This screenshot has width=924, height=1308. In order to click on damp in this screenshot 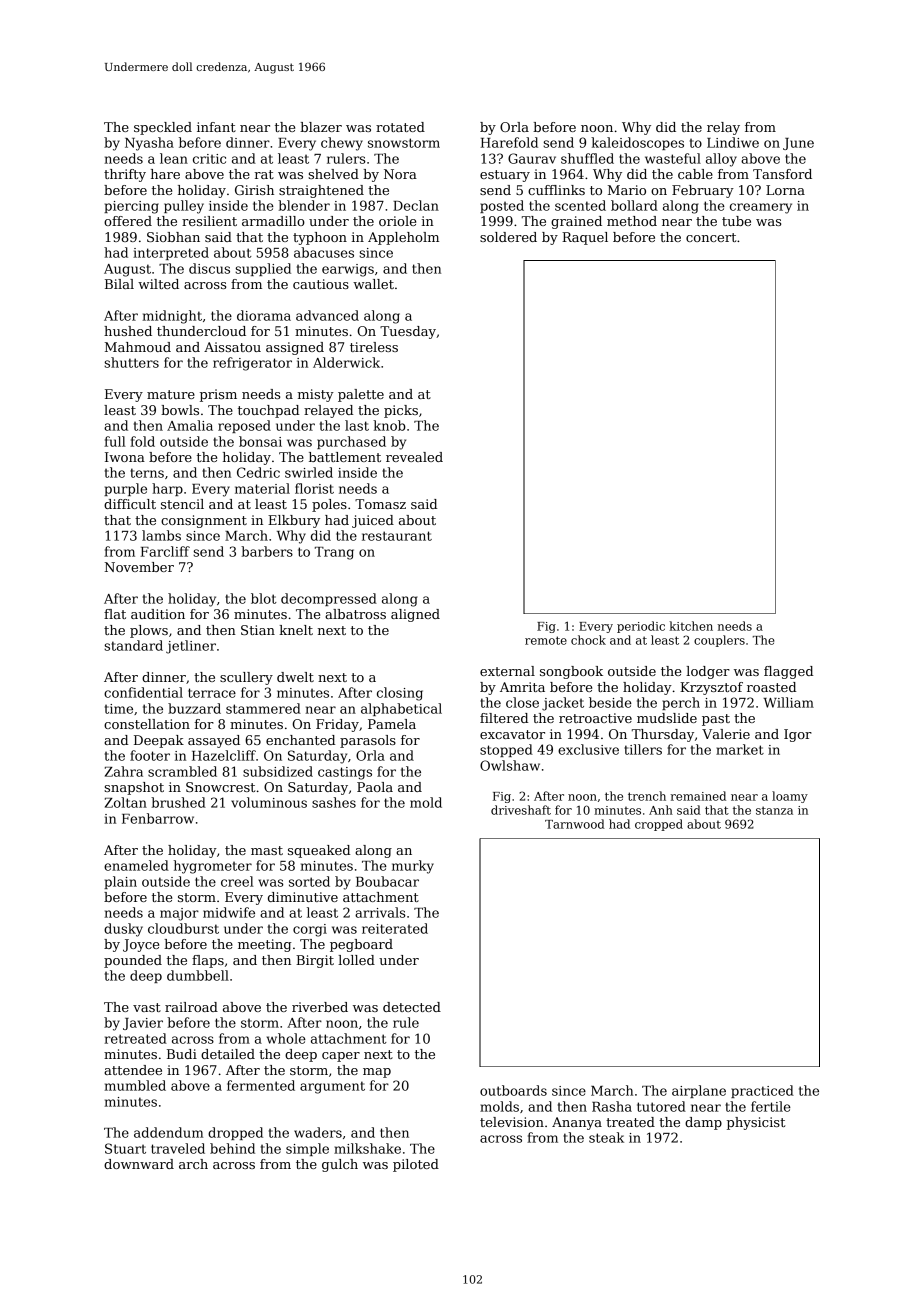, I will do `click(703, 1123)`.
